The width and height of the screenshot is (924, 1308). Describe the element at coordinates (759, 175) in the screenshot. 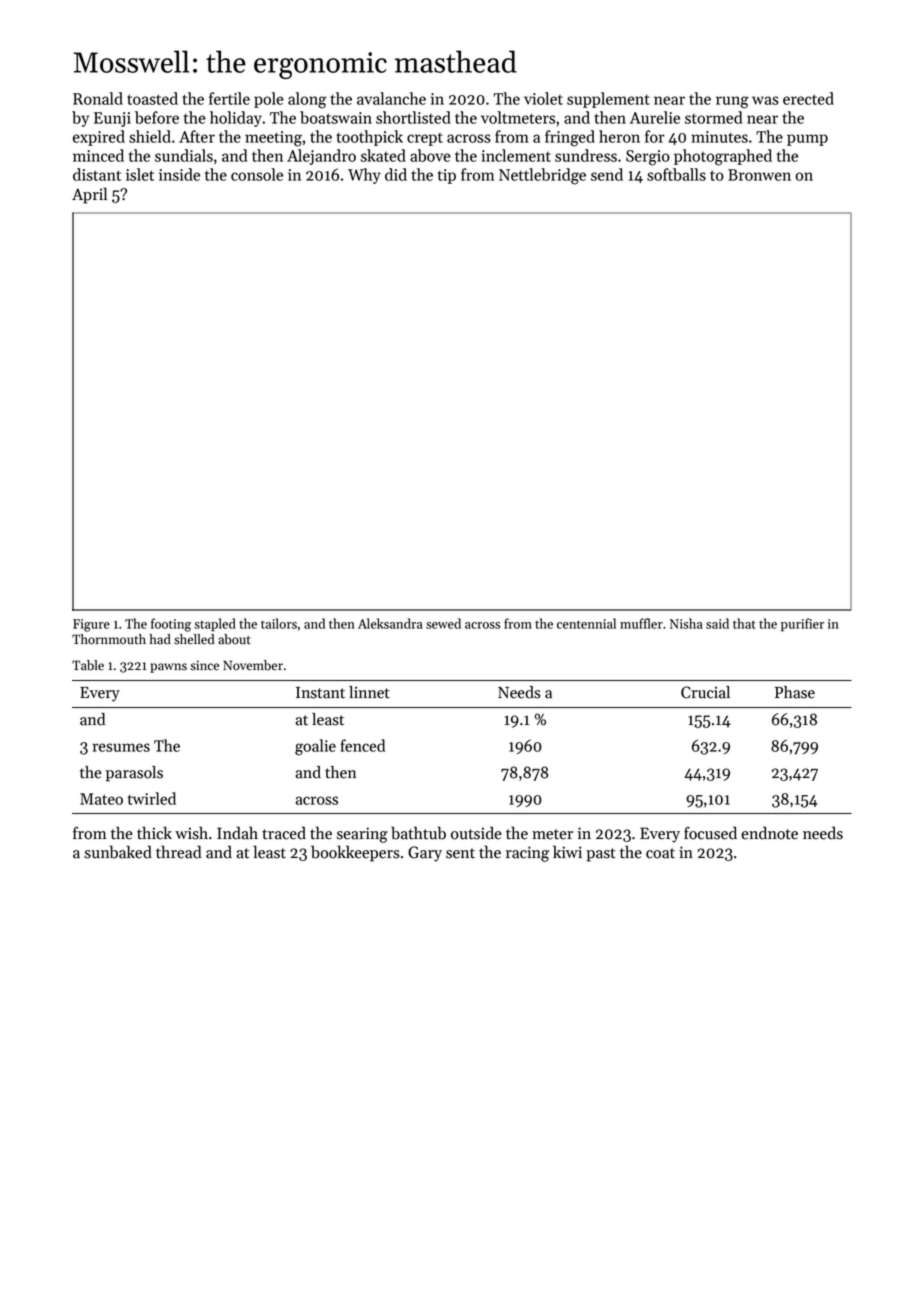

I see `Bronwen` at that location.
